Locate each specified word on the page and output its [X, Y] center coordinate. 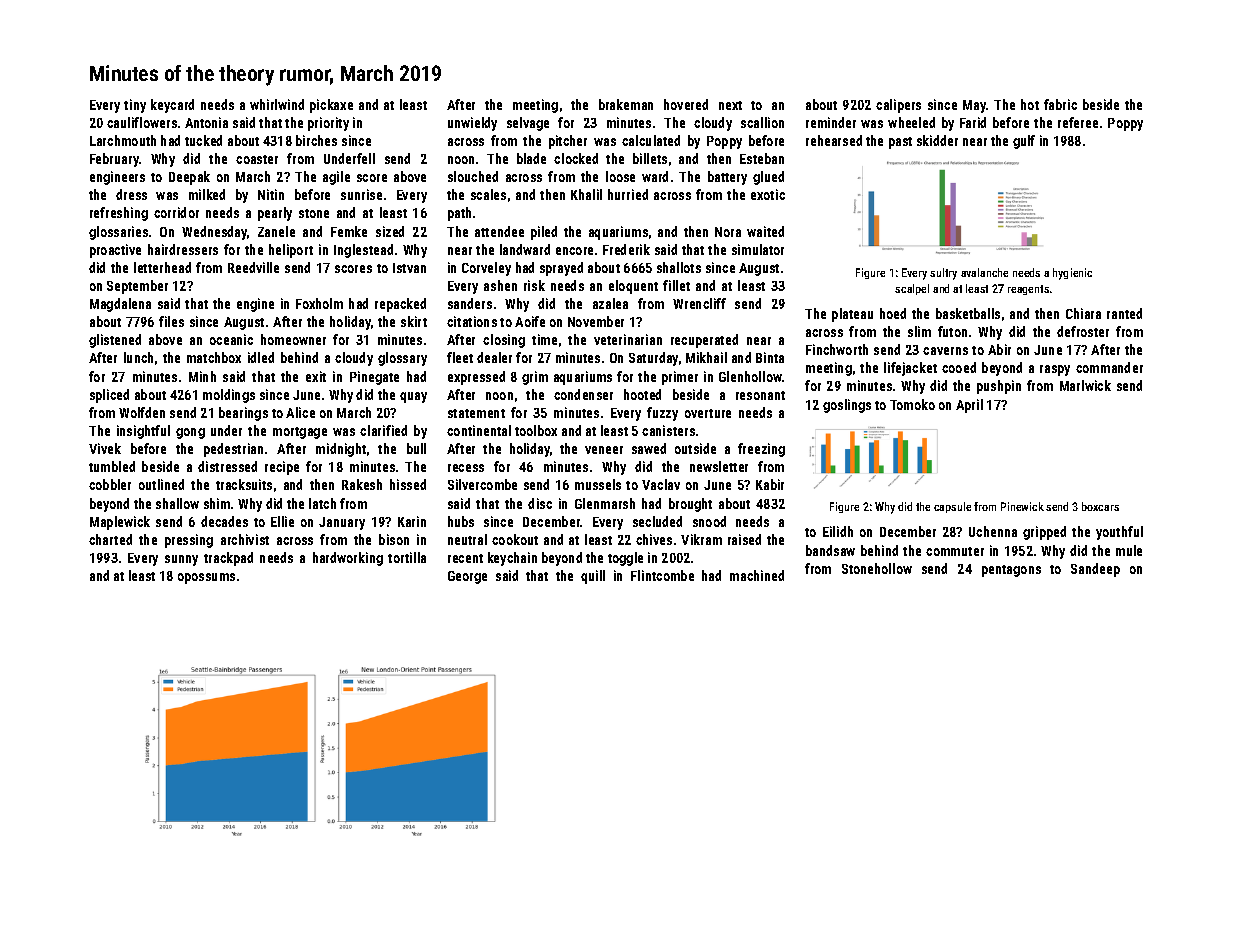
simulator [758, 249]
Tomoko [912, 404]
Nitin [271, 194]
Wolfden [142, 412]
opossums [206, 578]
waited [765, 231]
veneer [604, 450]
